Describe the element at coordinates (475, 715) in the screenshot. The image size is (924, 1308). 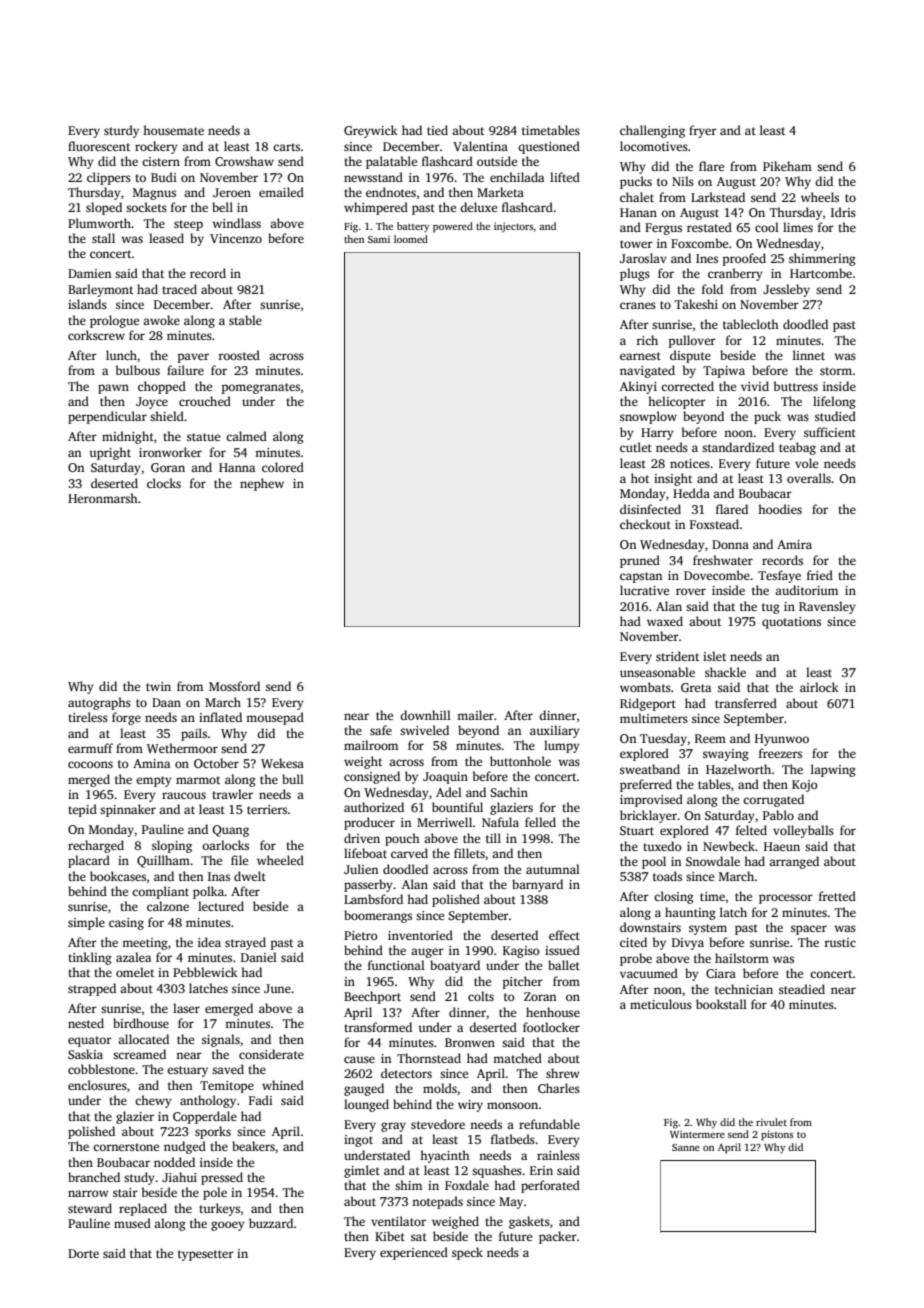
I see `mailer` at that location.
